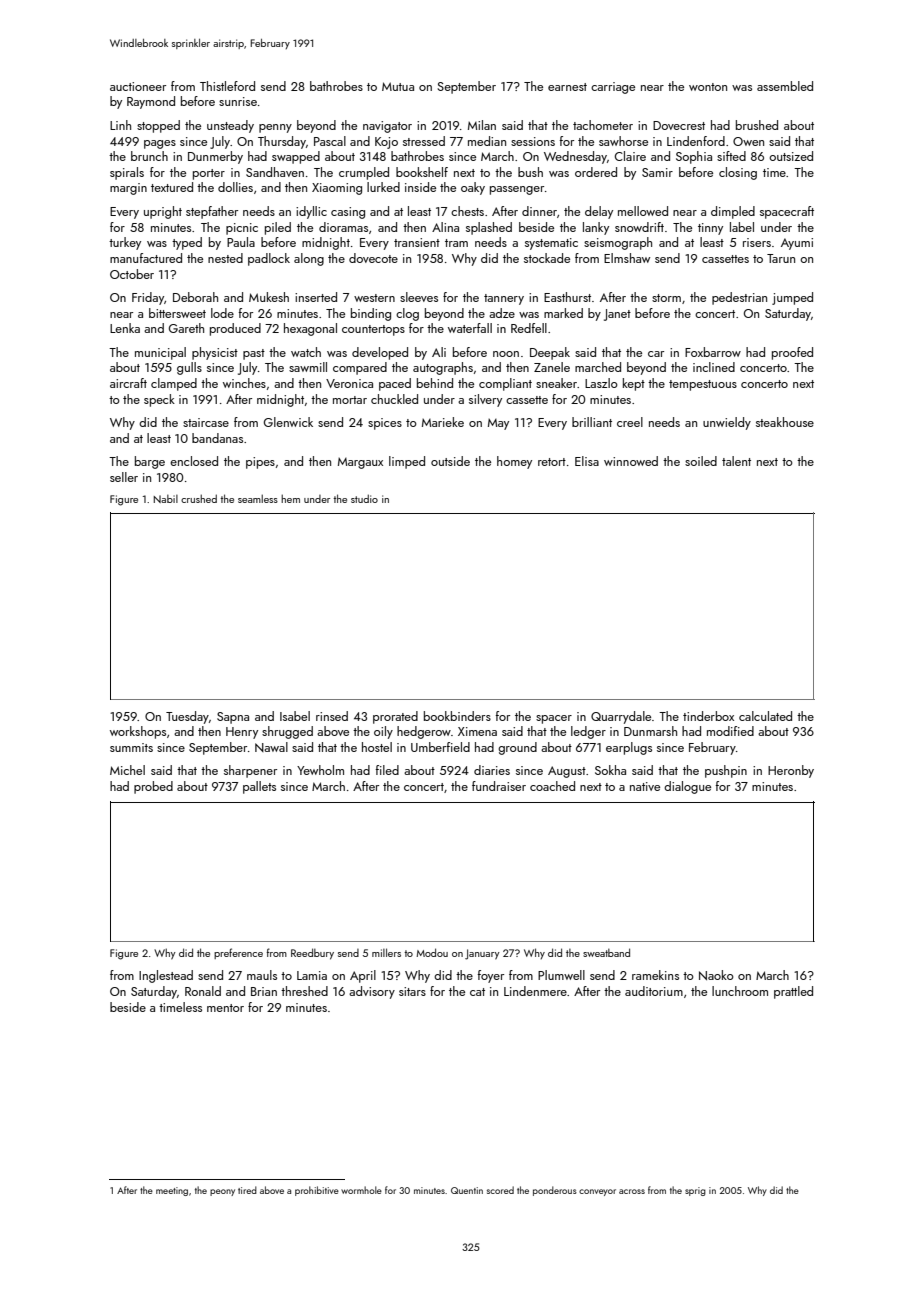 The width and height of the screenshot is (924, 1308). I want to click on carriage, so click(613, 88).
